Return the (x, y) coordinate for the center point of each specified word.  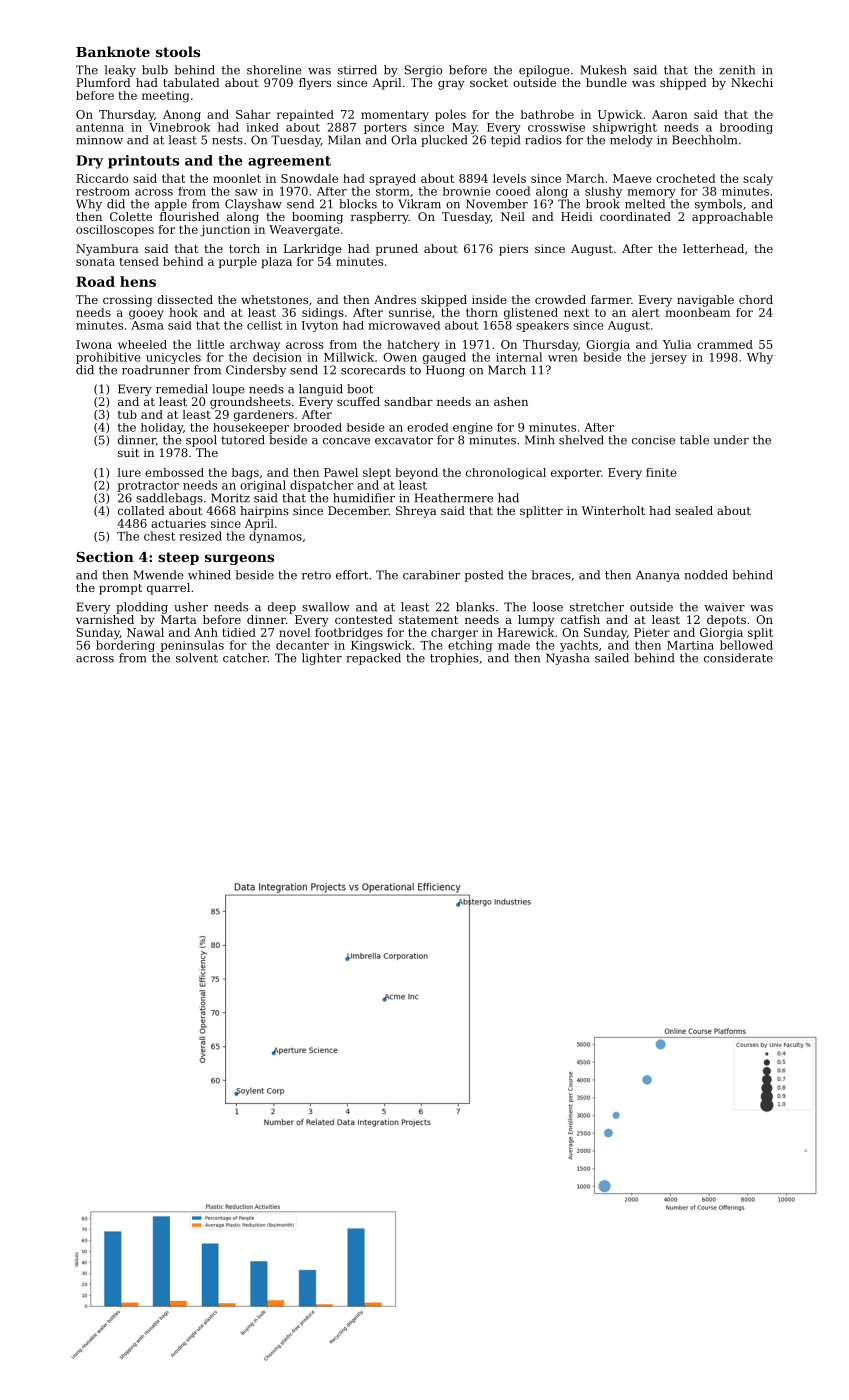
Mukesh (604, 70)
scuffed (358, 401)
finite (661, 472)
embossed (174, 472)
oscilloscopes (115, 230)
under (731, 440)
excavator (404, 440)
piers (513, 250)
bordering (125, 646)
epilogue (544, 71)
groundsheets (250, 403)
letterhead (713, 248)
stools (178, 51)
